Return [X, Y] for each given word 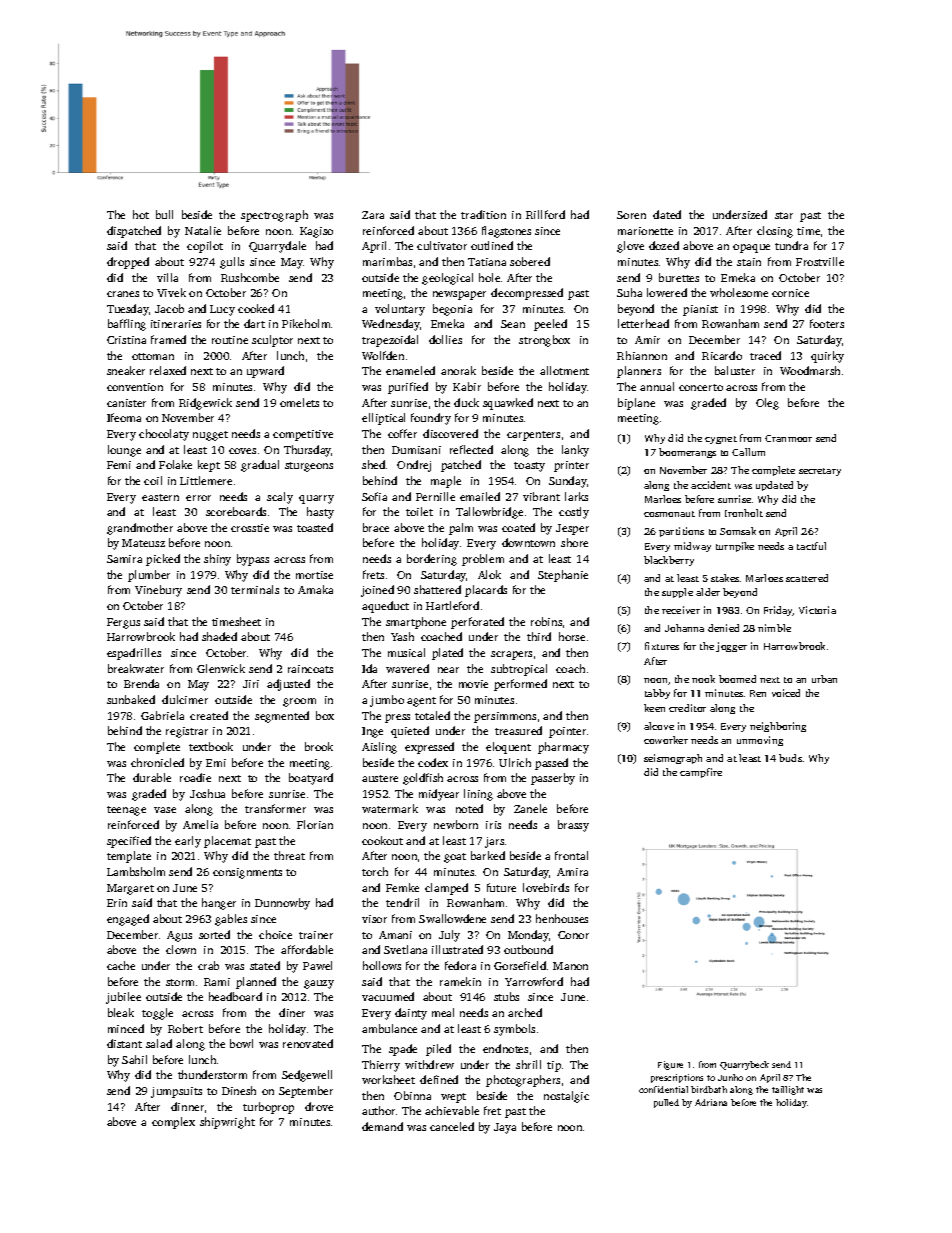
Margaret [130, 889]
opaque [751, 248]
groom [299, 702]
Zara [373, 215]
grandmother [140, 529]
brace [376, 527]
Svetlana [405, 949]
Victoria [817, 610]
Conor [573, 935]
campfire [701, 773]
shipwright [227, 1123]
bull [164, 214]
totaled [432, 715]
